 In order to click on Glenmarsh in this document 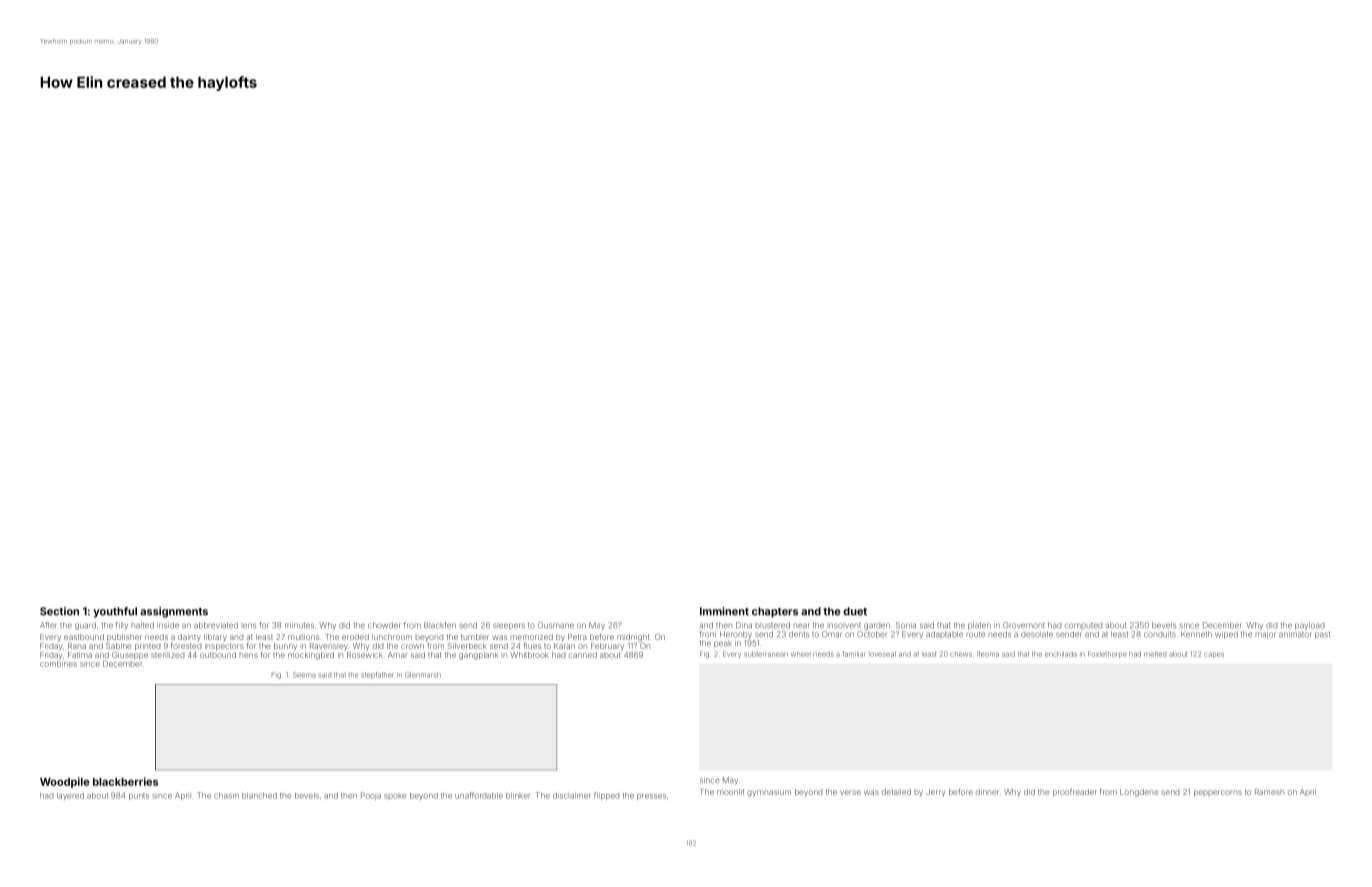, I will do `click(423, 675)`.
